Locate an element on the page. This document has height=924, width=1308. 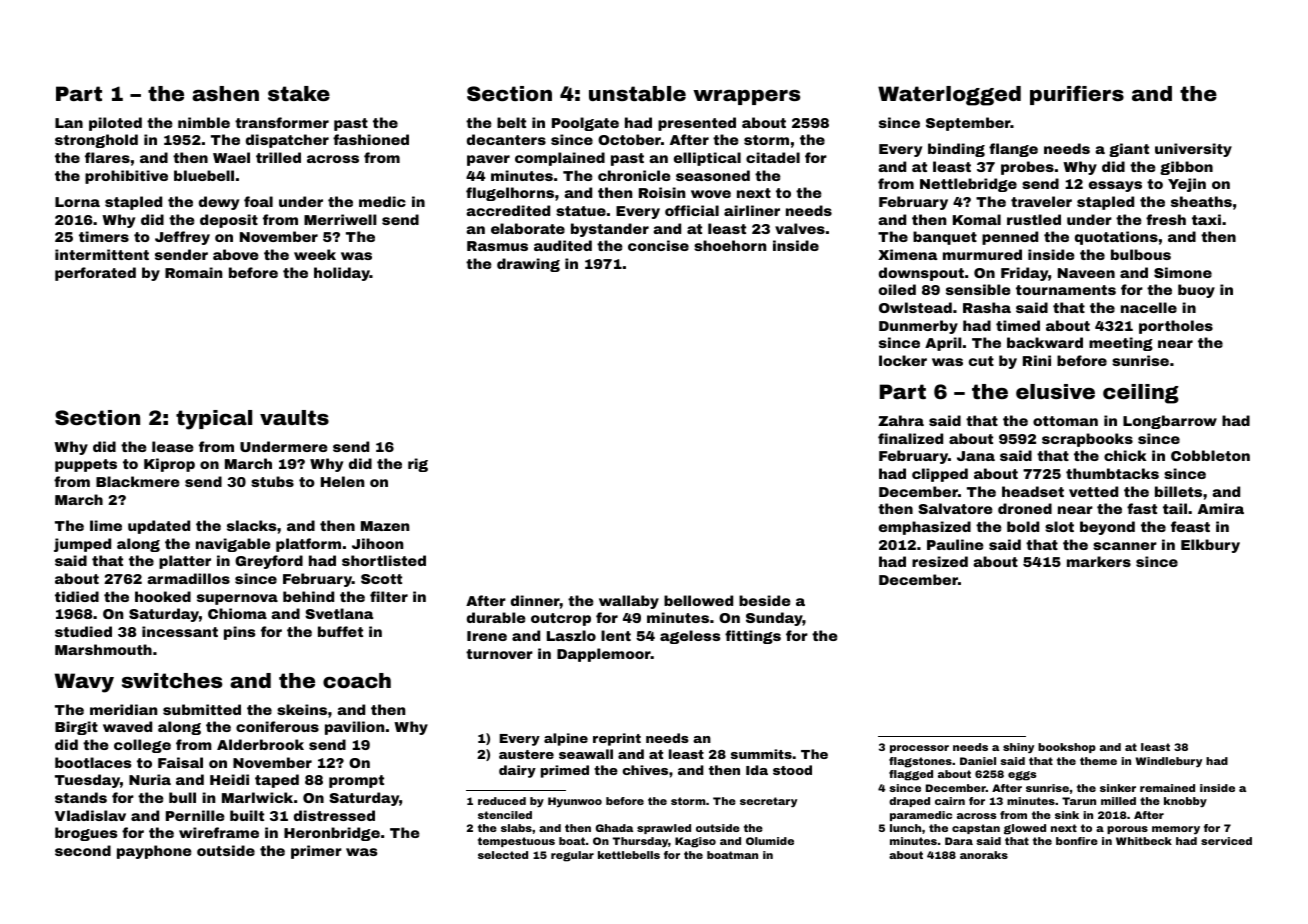
tournaments is located at coordinates (1066, 290).
